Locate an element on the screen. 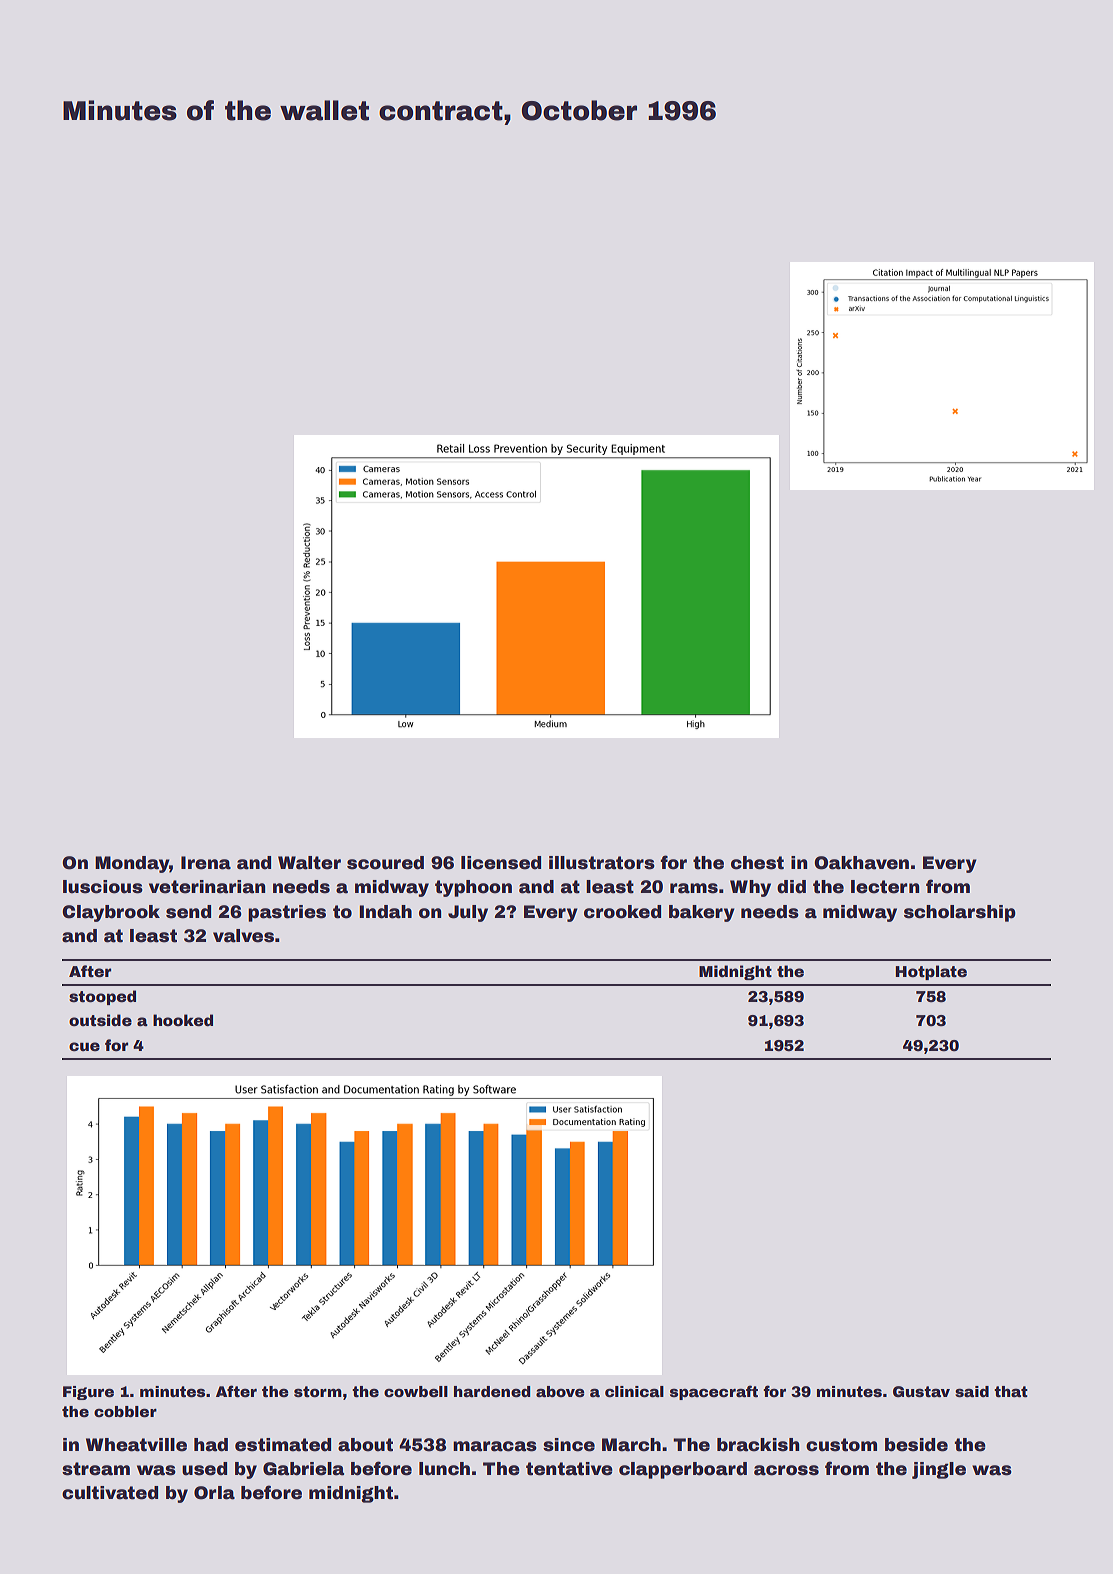 This screenshot has width=1113, height=1574. luscious is located at coordinates (103, 887).
